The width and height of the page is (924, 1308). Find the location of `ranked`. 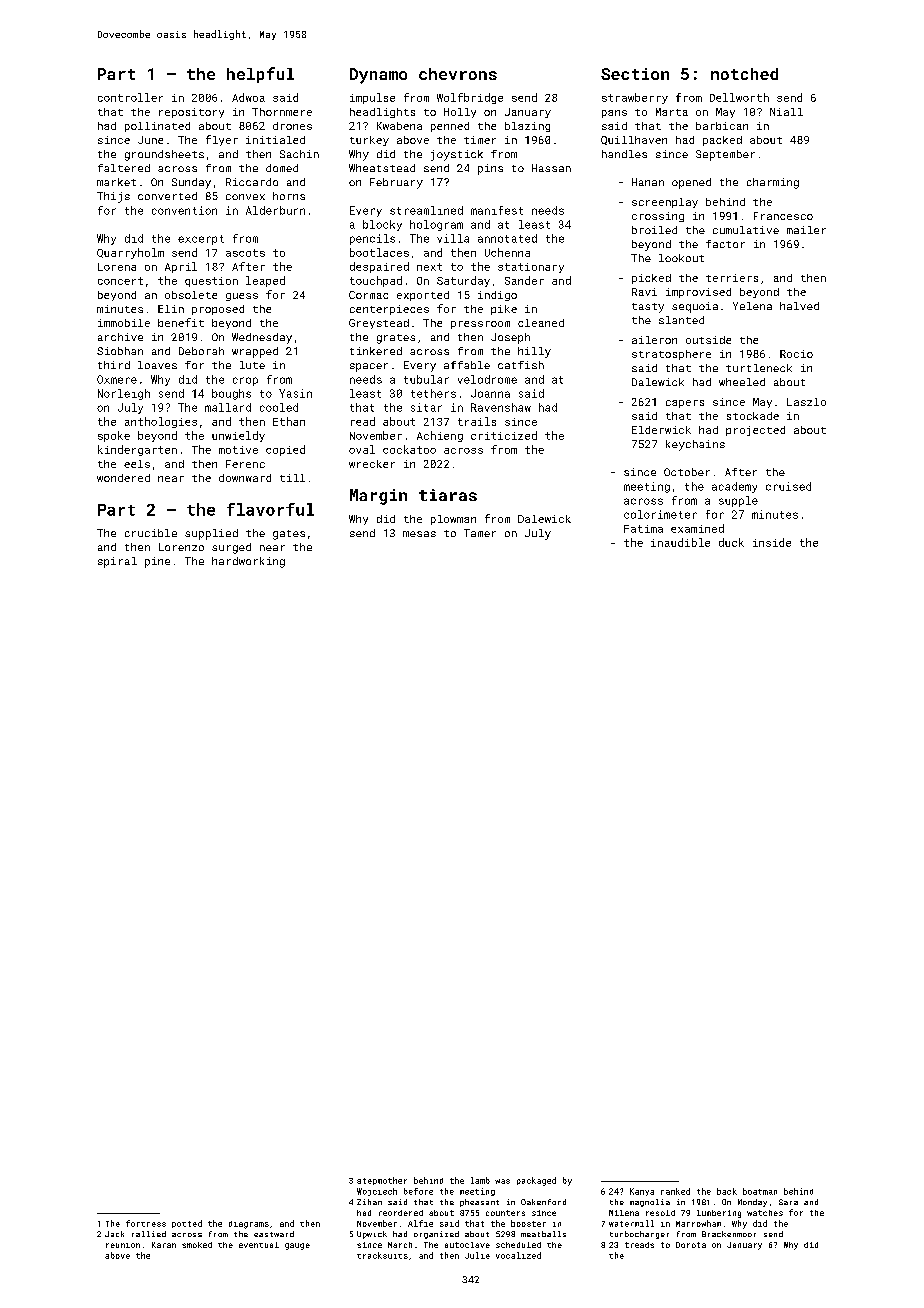

ranked is located at coordinates (675, 1191).
